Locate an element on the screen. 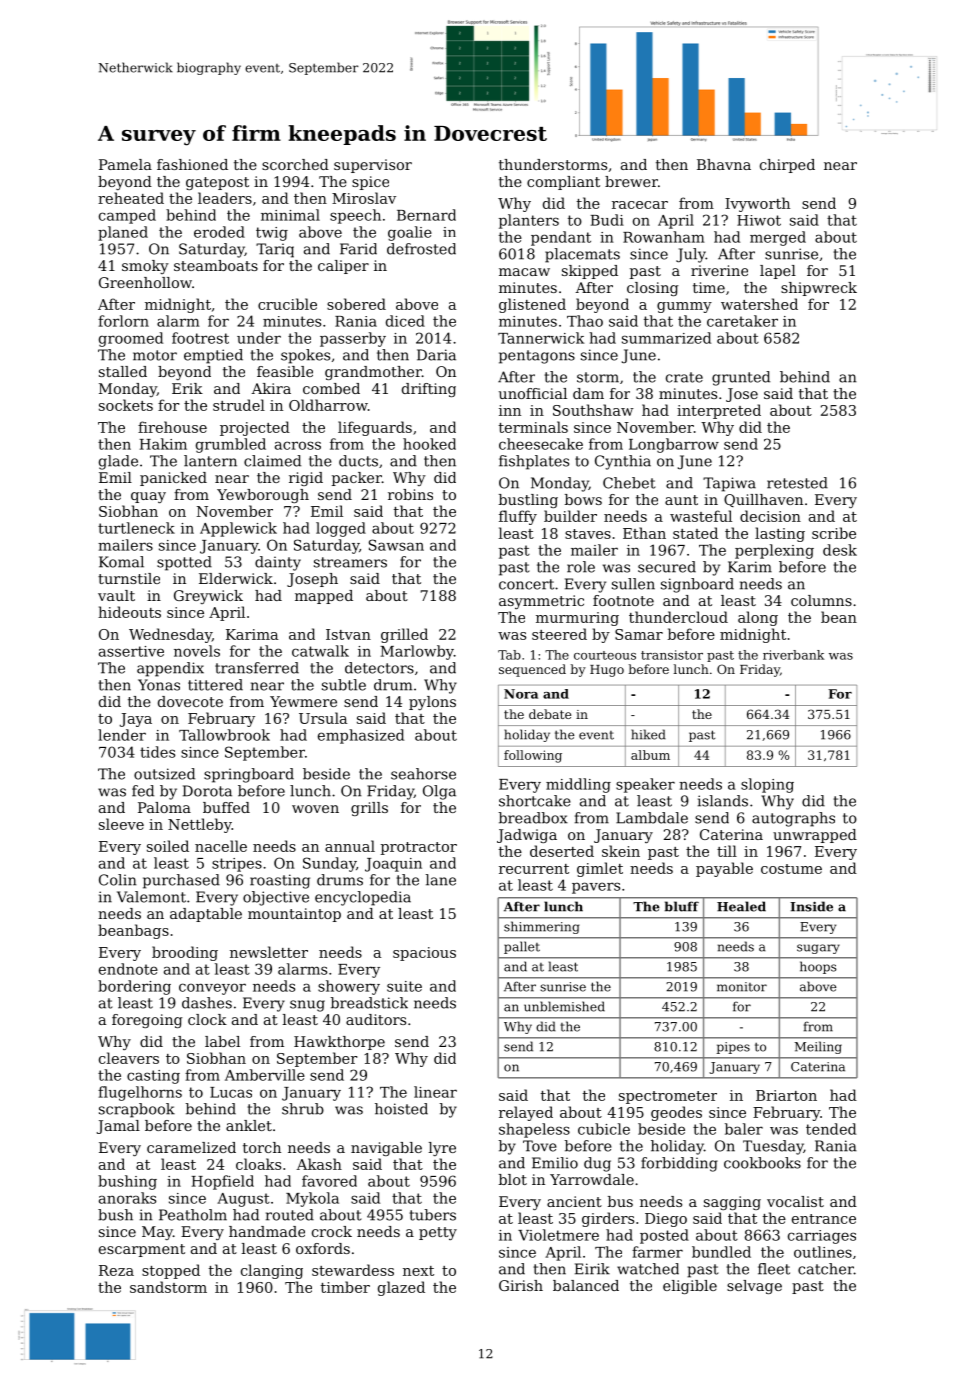  Olga is located at coordinates (439, 792).
